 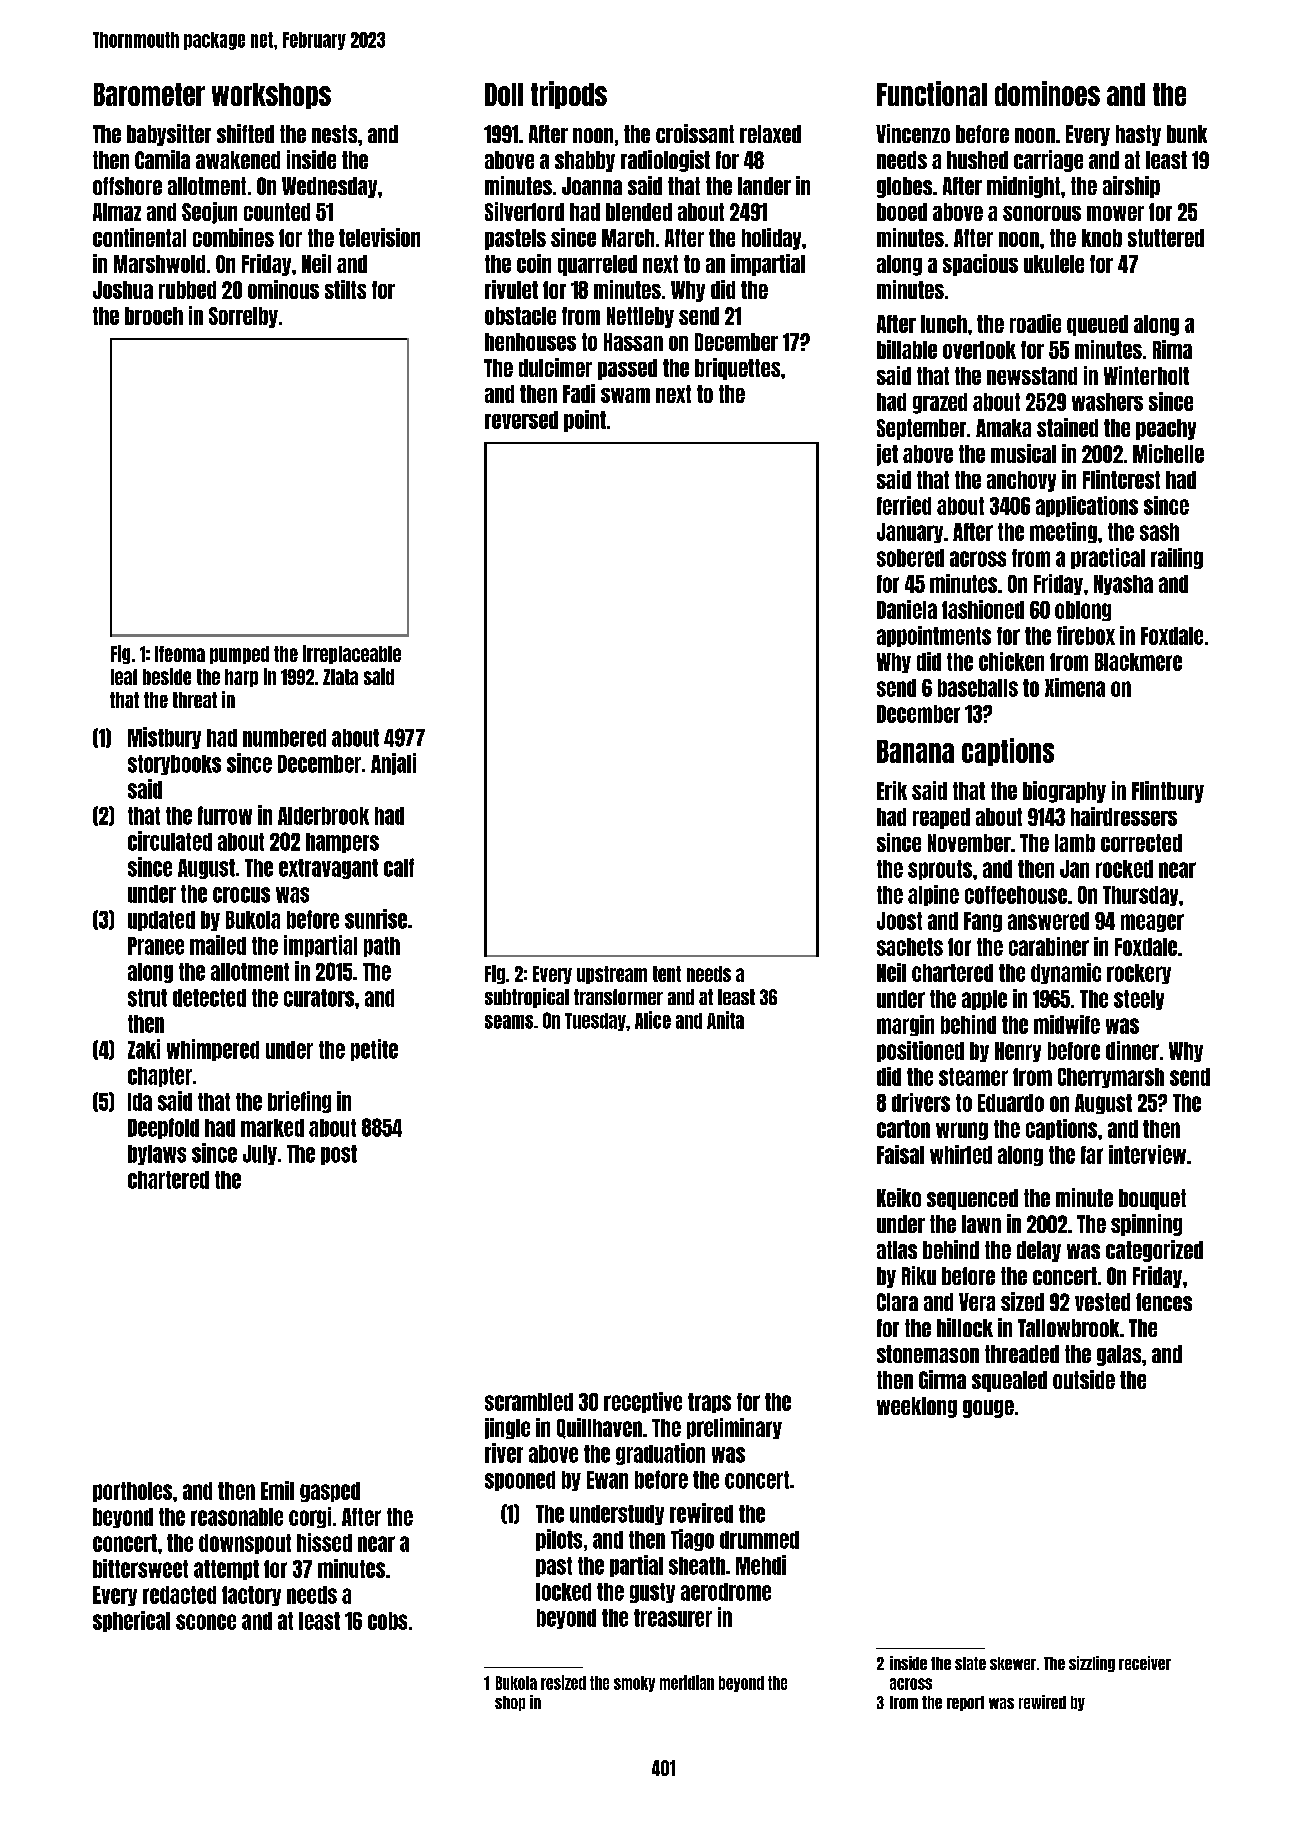 I want to click on Doll, so click(x=504, y=94).
